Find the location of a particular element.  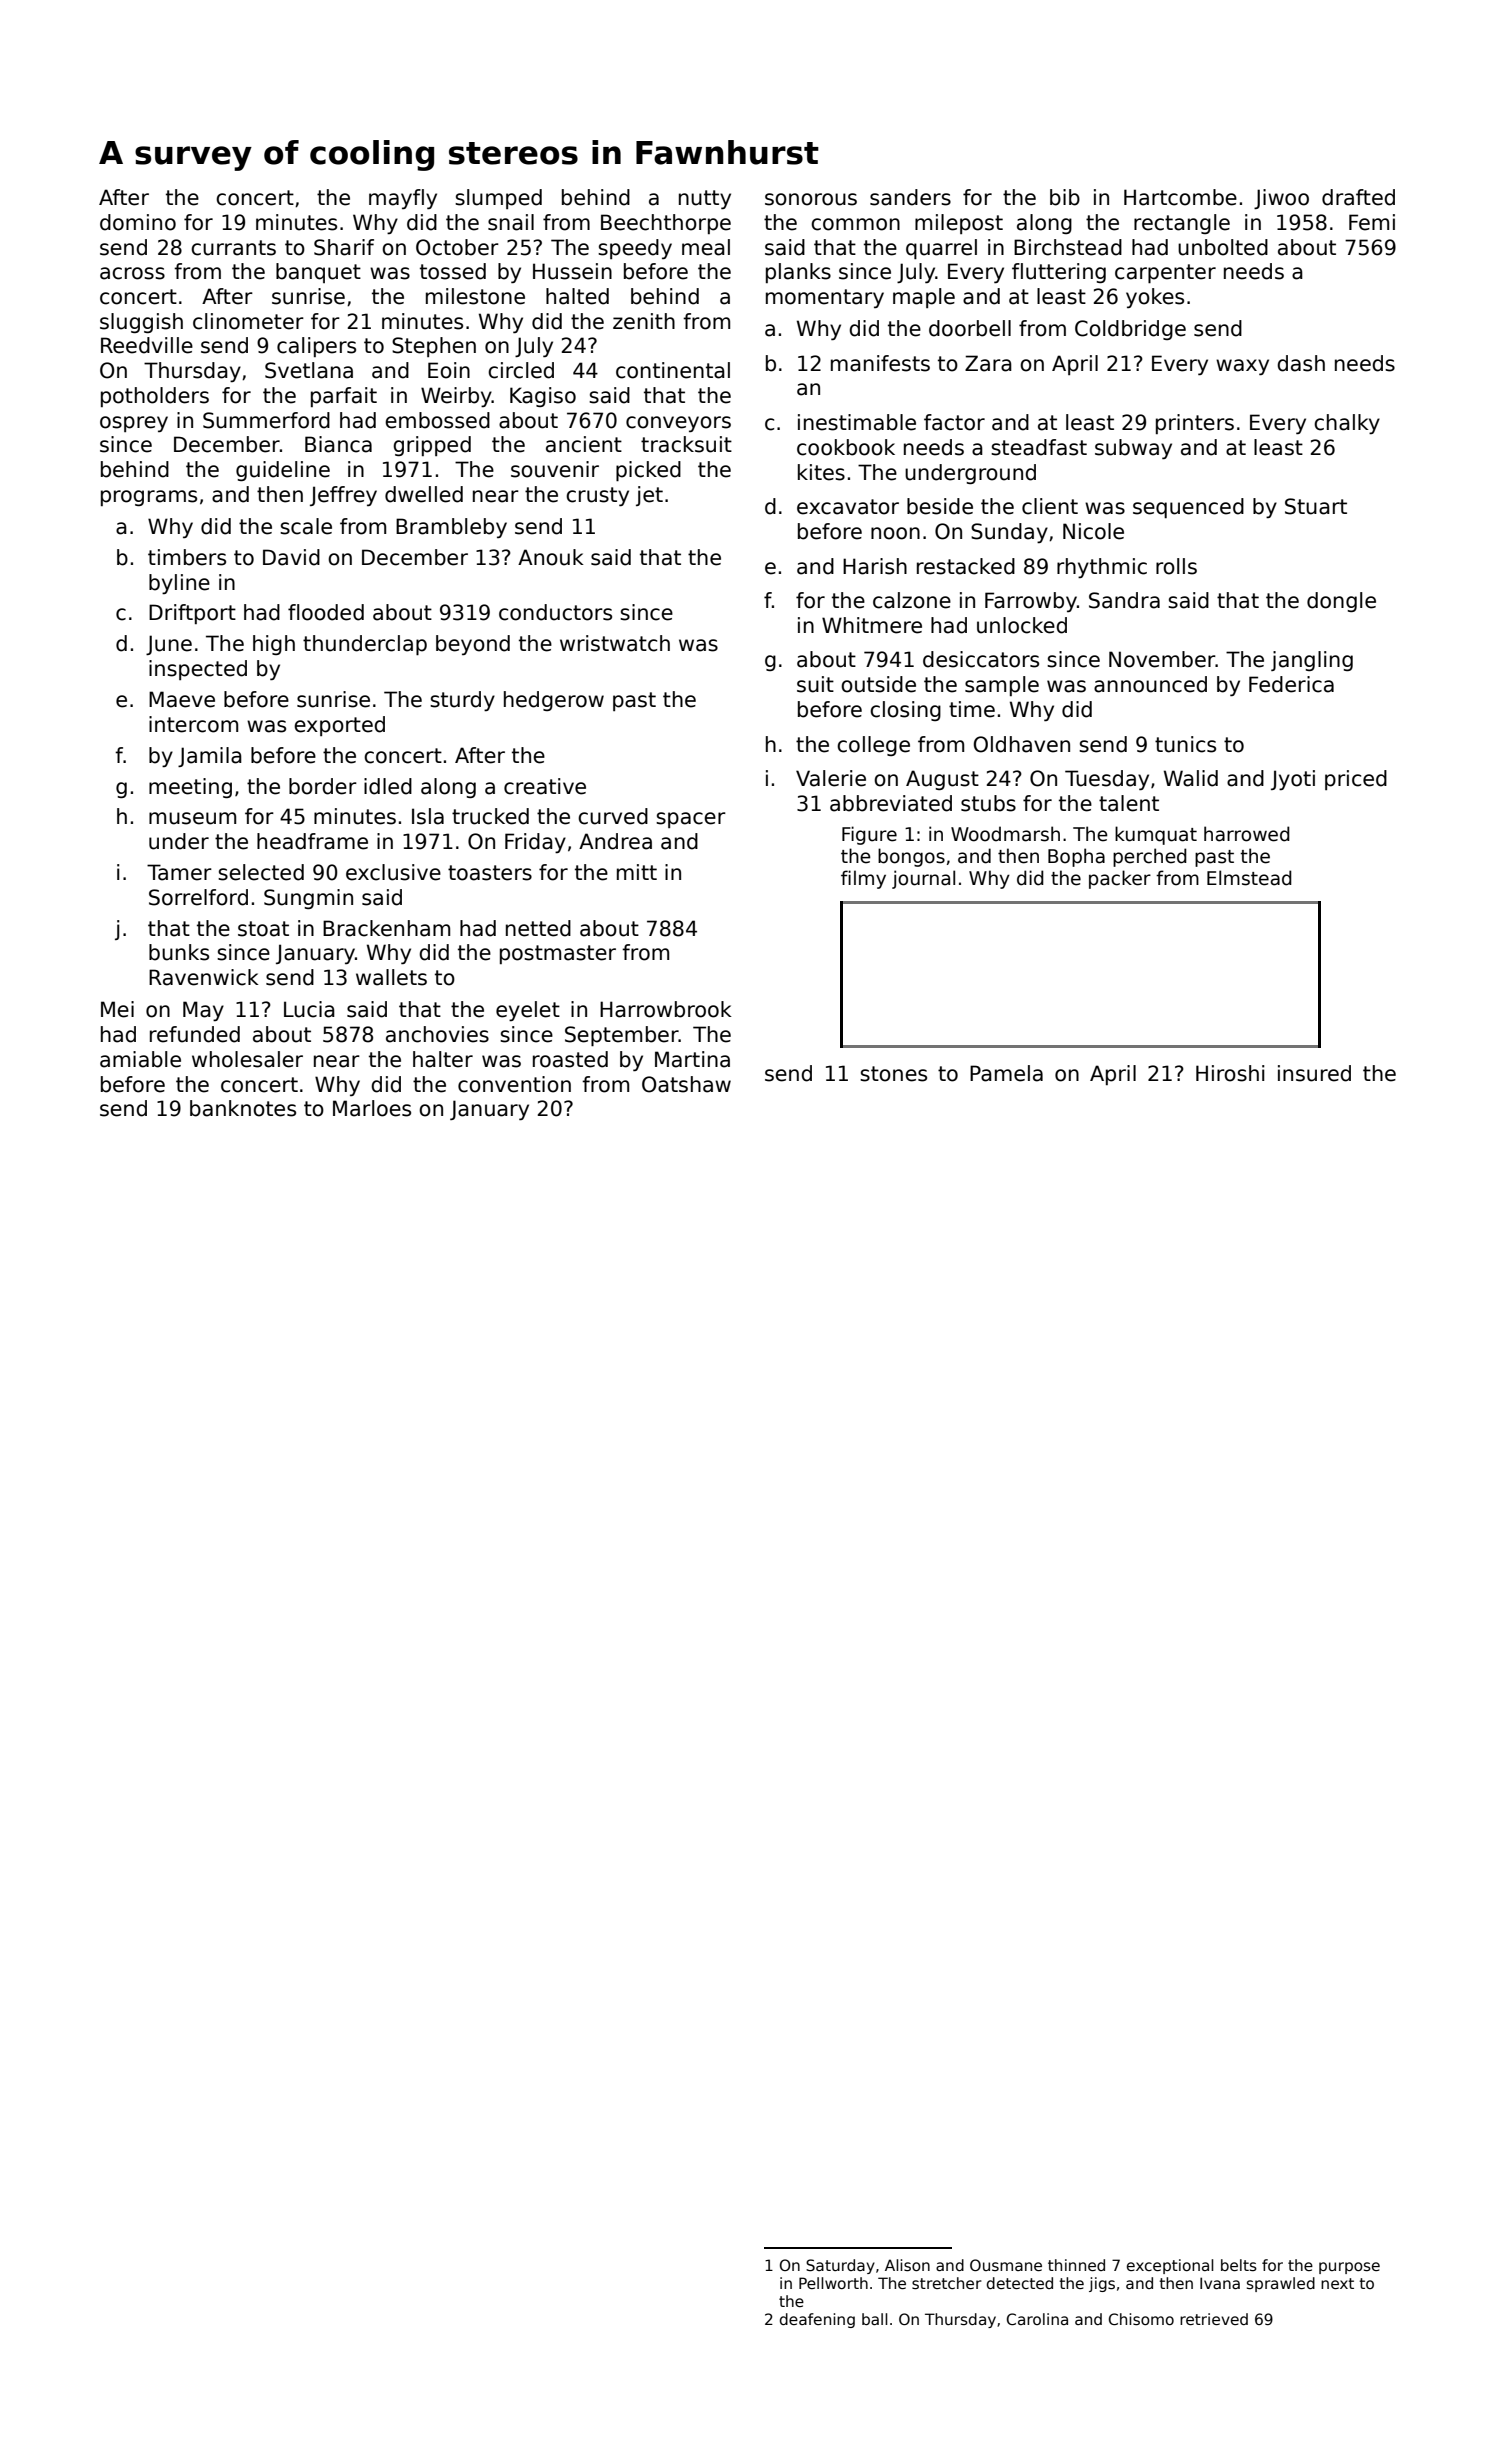

convention is located at coordinates (514, 1084).
